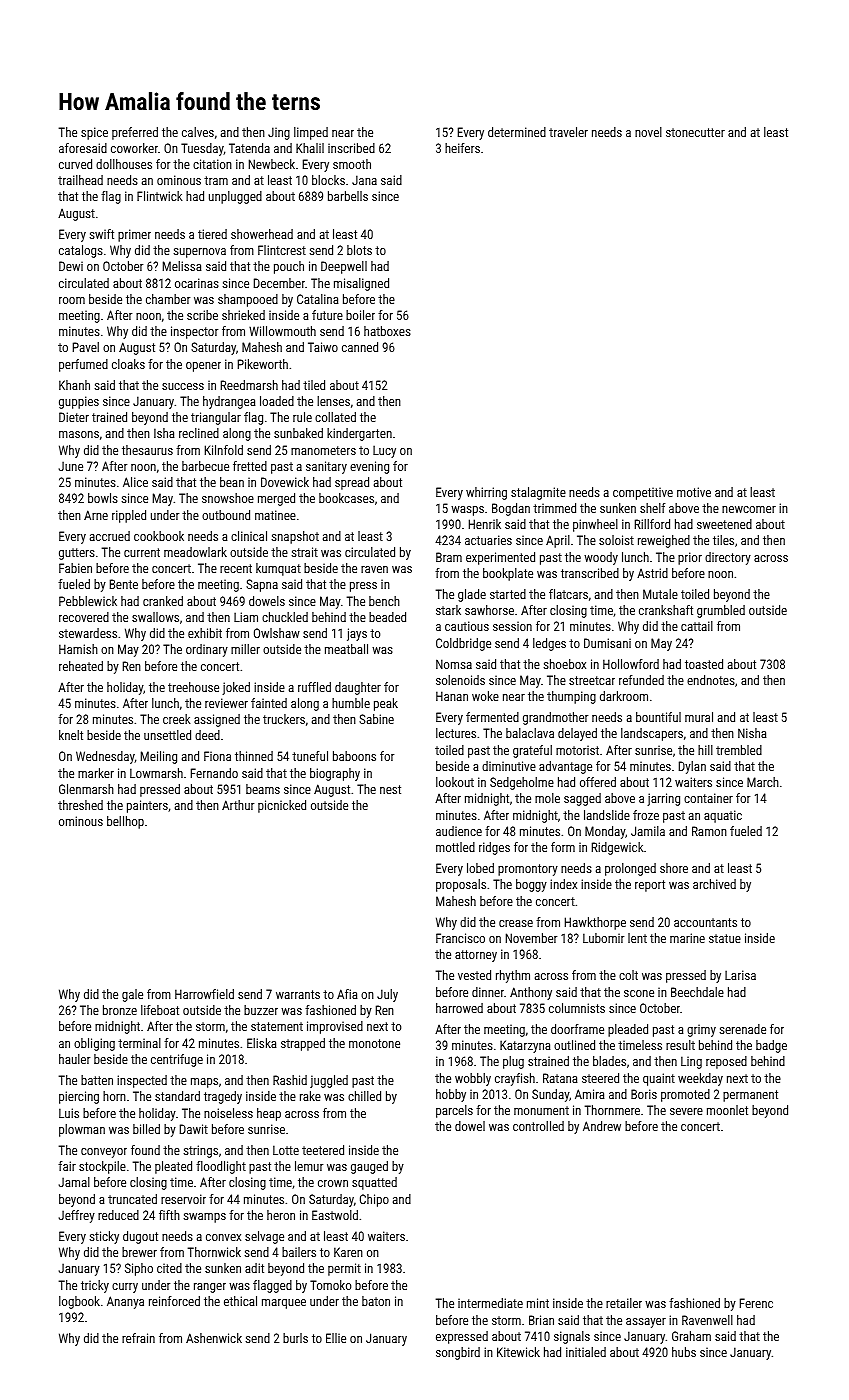 The image size is (849, 1400). Describe the element at coordinates (214, 1338) in the screenshot. I see `Ashenwick` at that location.
